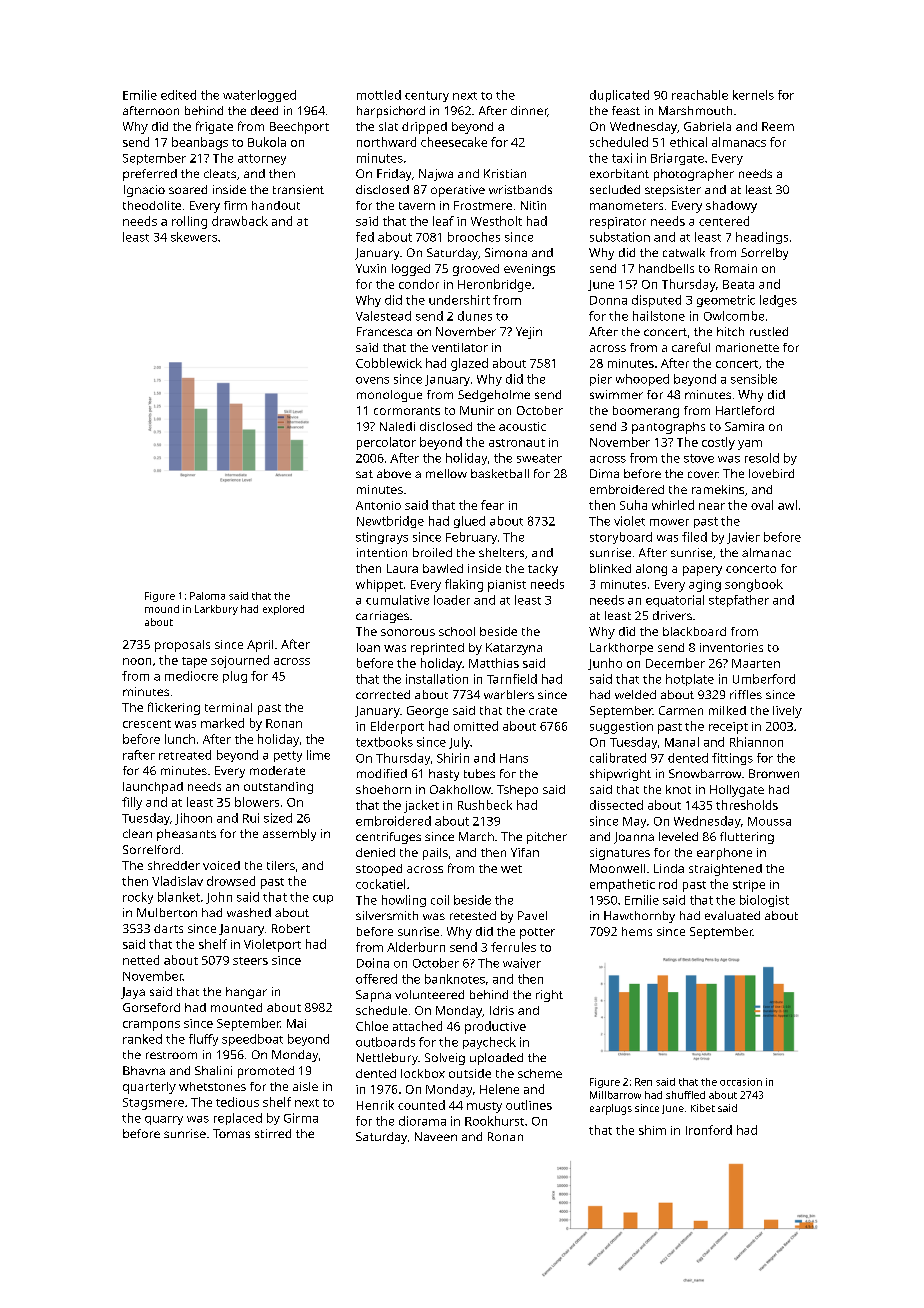  What do you see at coordinates (264, 110) in the screenshot?
I see `deed` at bounding box center [264, 110].
